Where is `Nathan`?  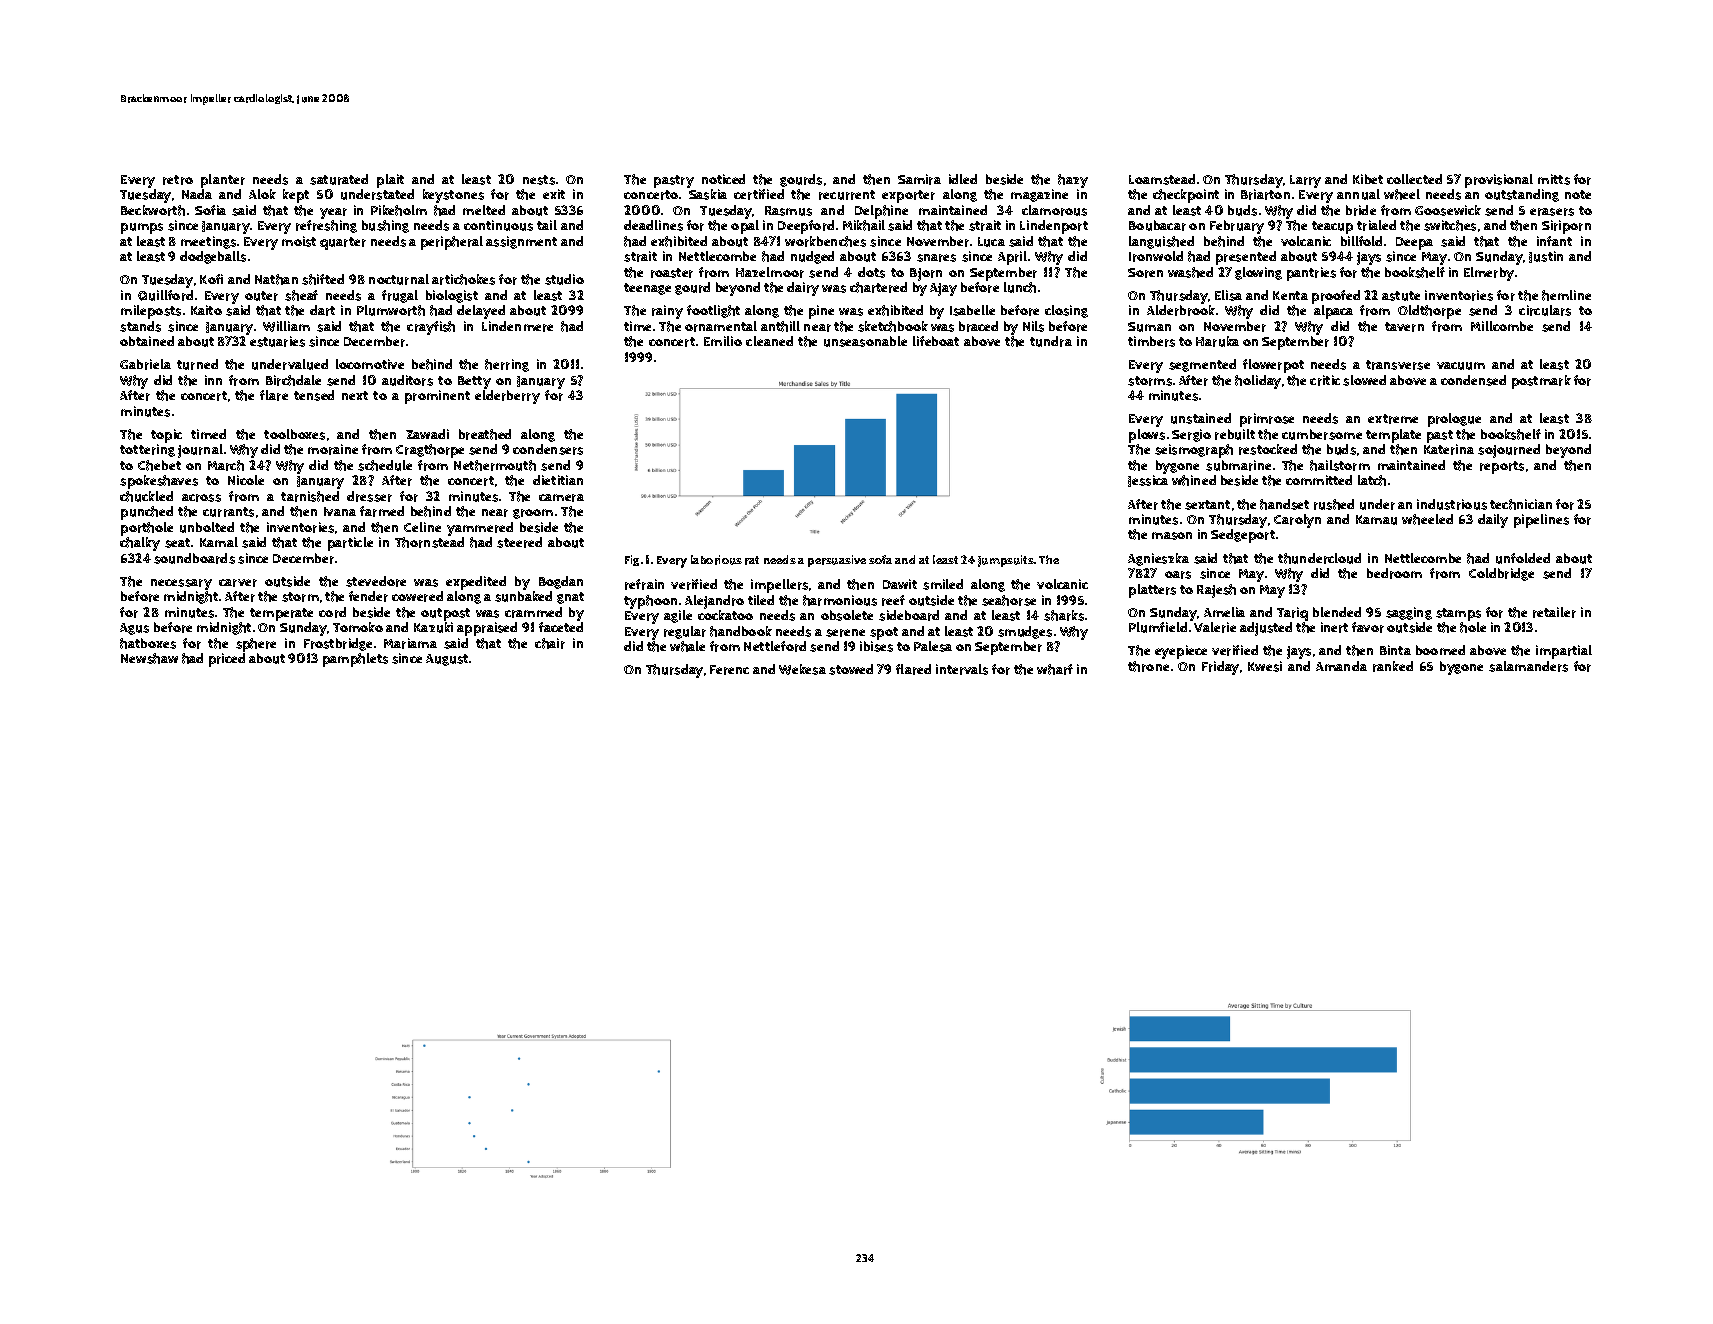 Nathan is located at coordinates (276, 279).
